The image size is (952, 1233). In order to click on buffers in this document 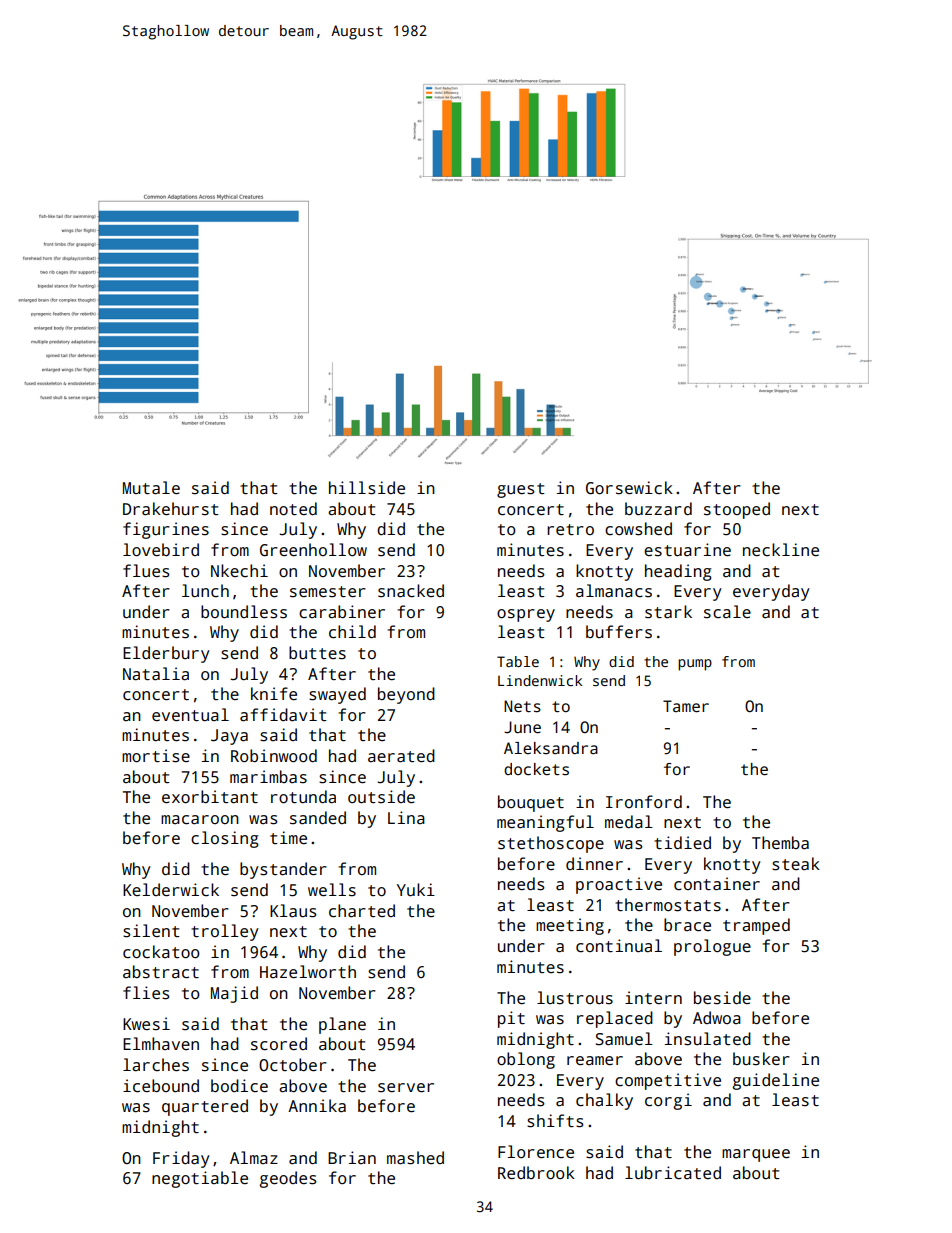, I will do `click(619, 632)`.
